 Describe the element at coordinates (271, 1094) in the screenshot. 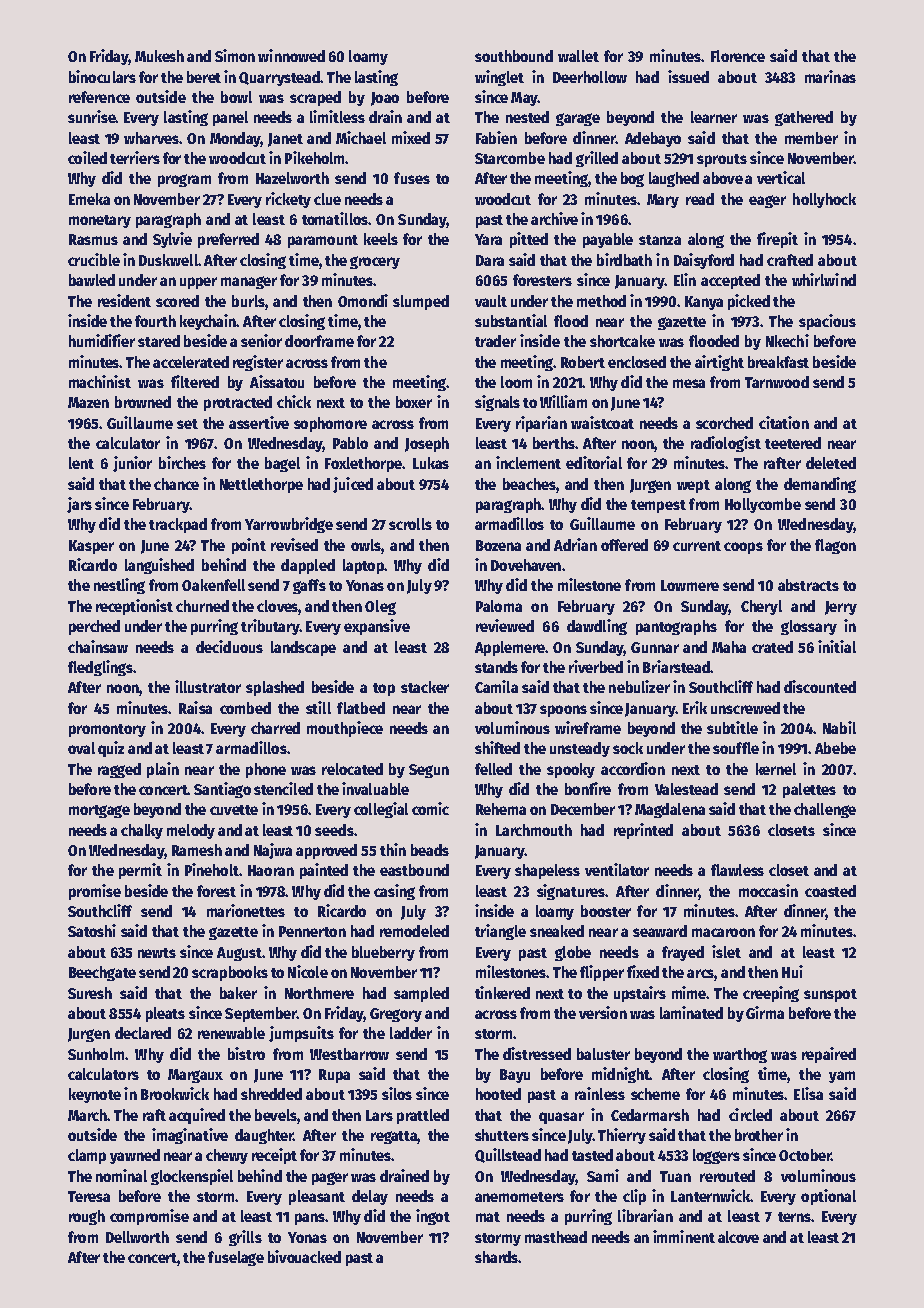

I see `shredded` at that location.
